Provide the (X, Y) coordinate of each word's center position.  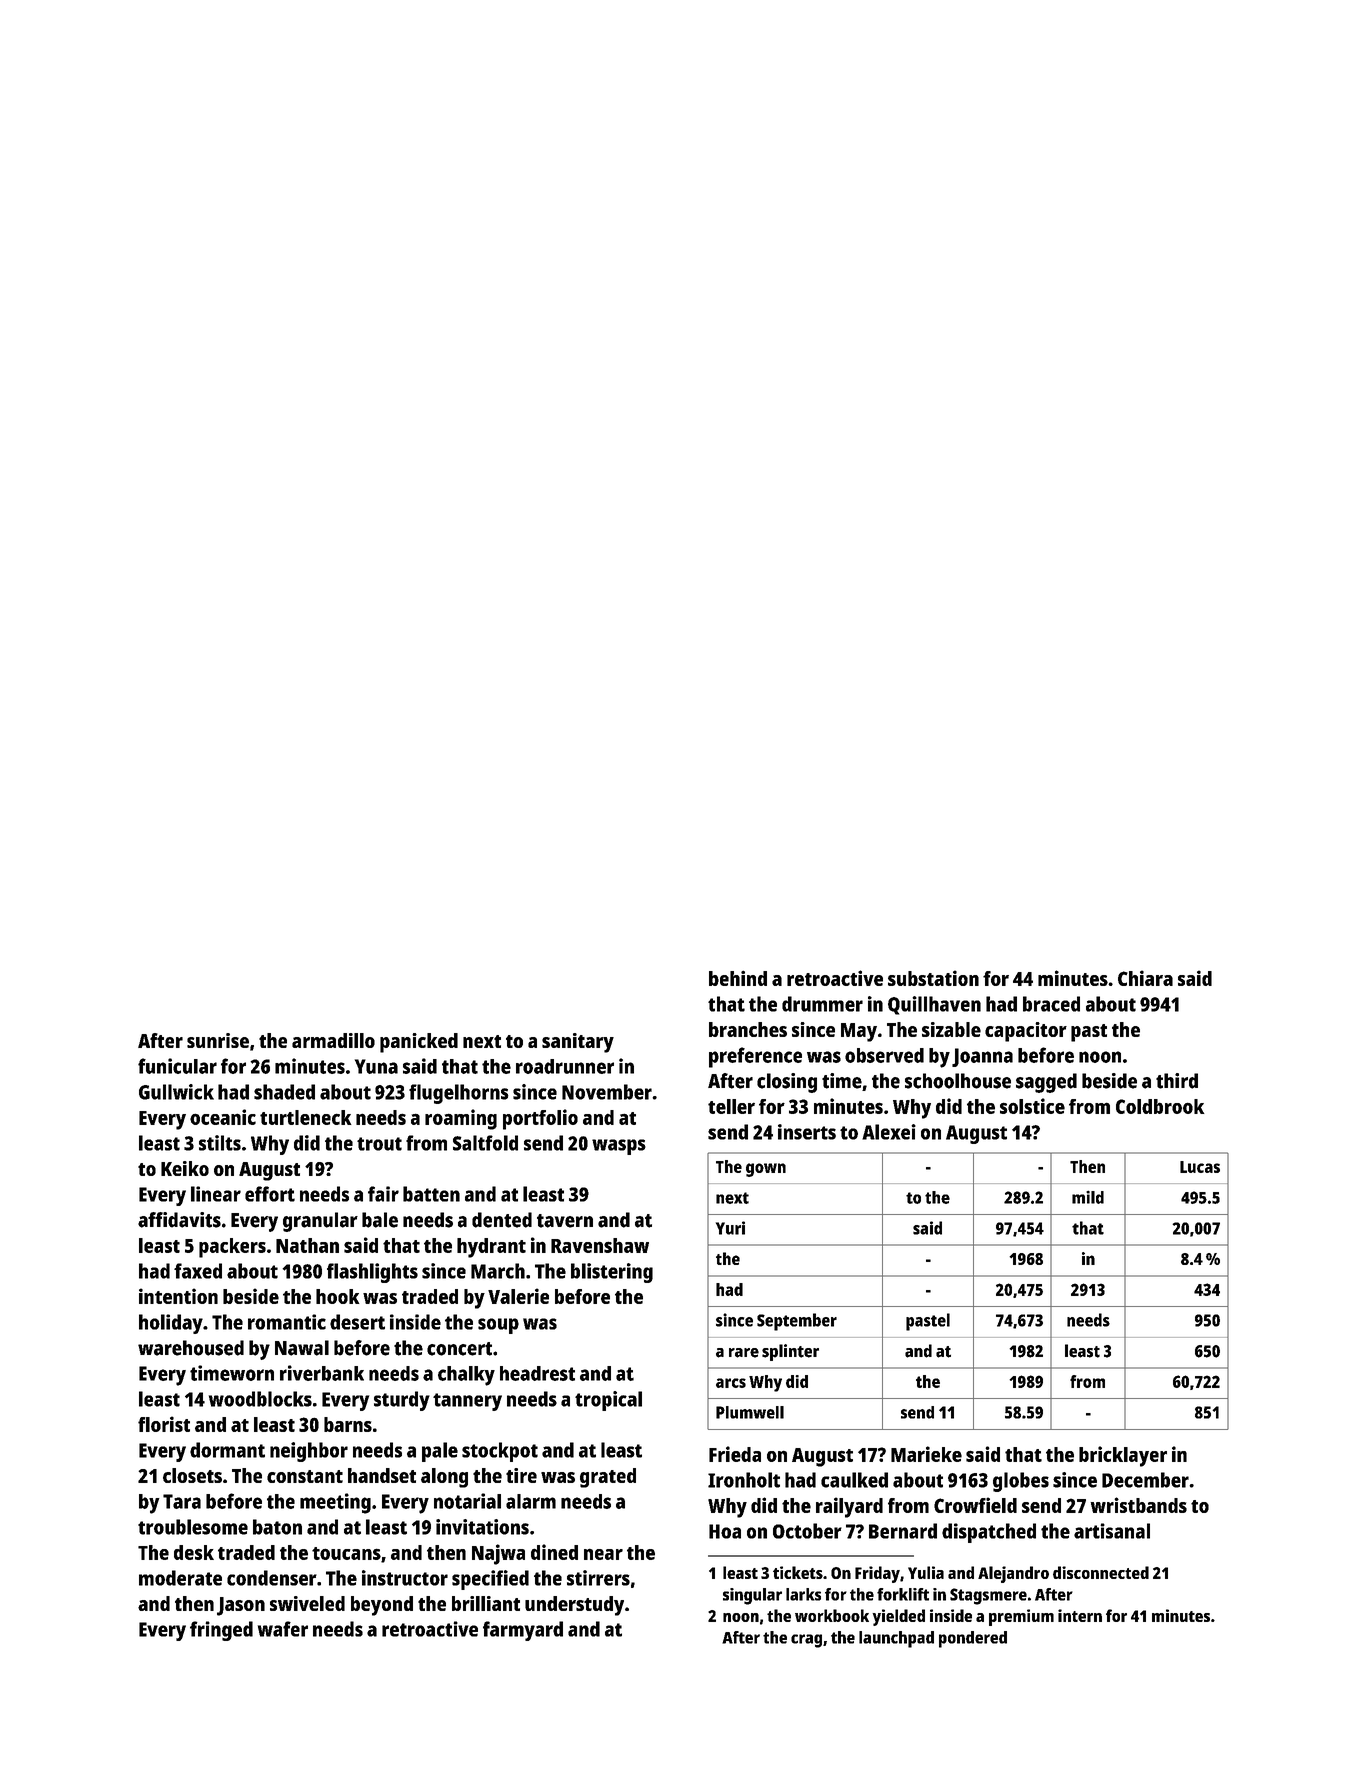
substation (933, 978)
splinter (790, 1352)
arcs (731, 1383)
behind (738, 978)
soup (498, 1326)
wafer (283, 1629)
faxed (198, 1271)
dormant (227, 1450)
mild (1088, 1197)
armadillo (333, 1040)
